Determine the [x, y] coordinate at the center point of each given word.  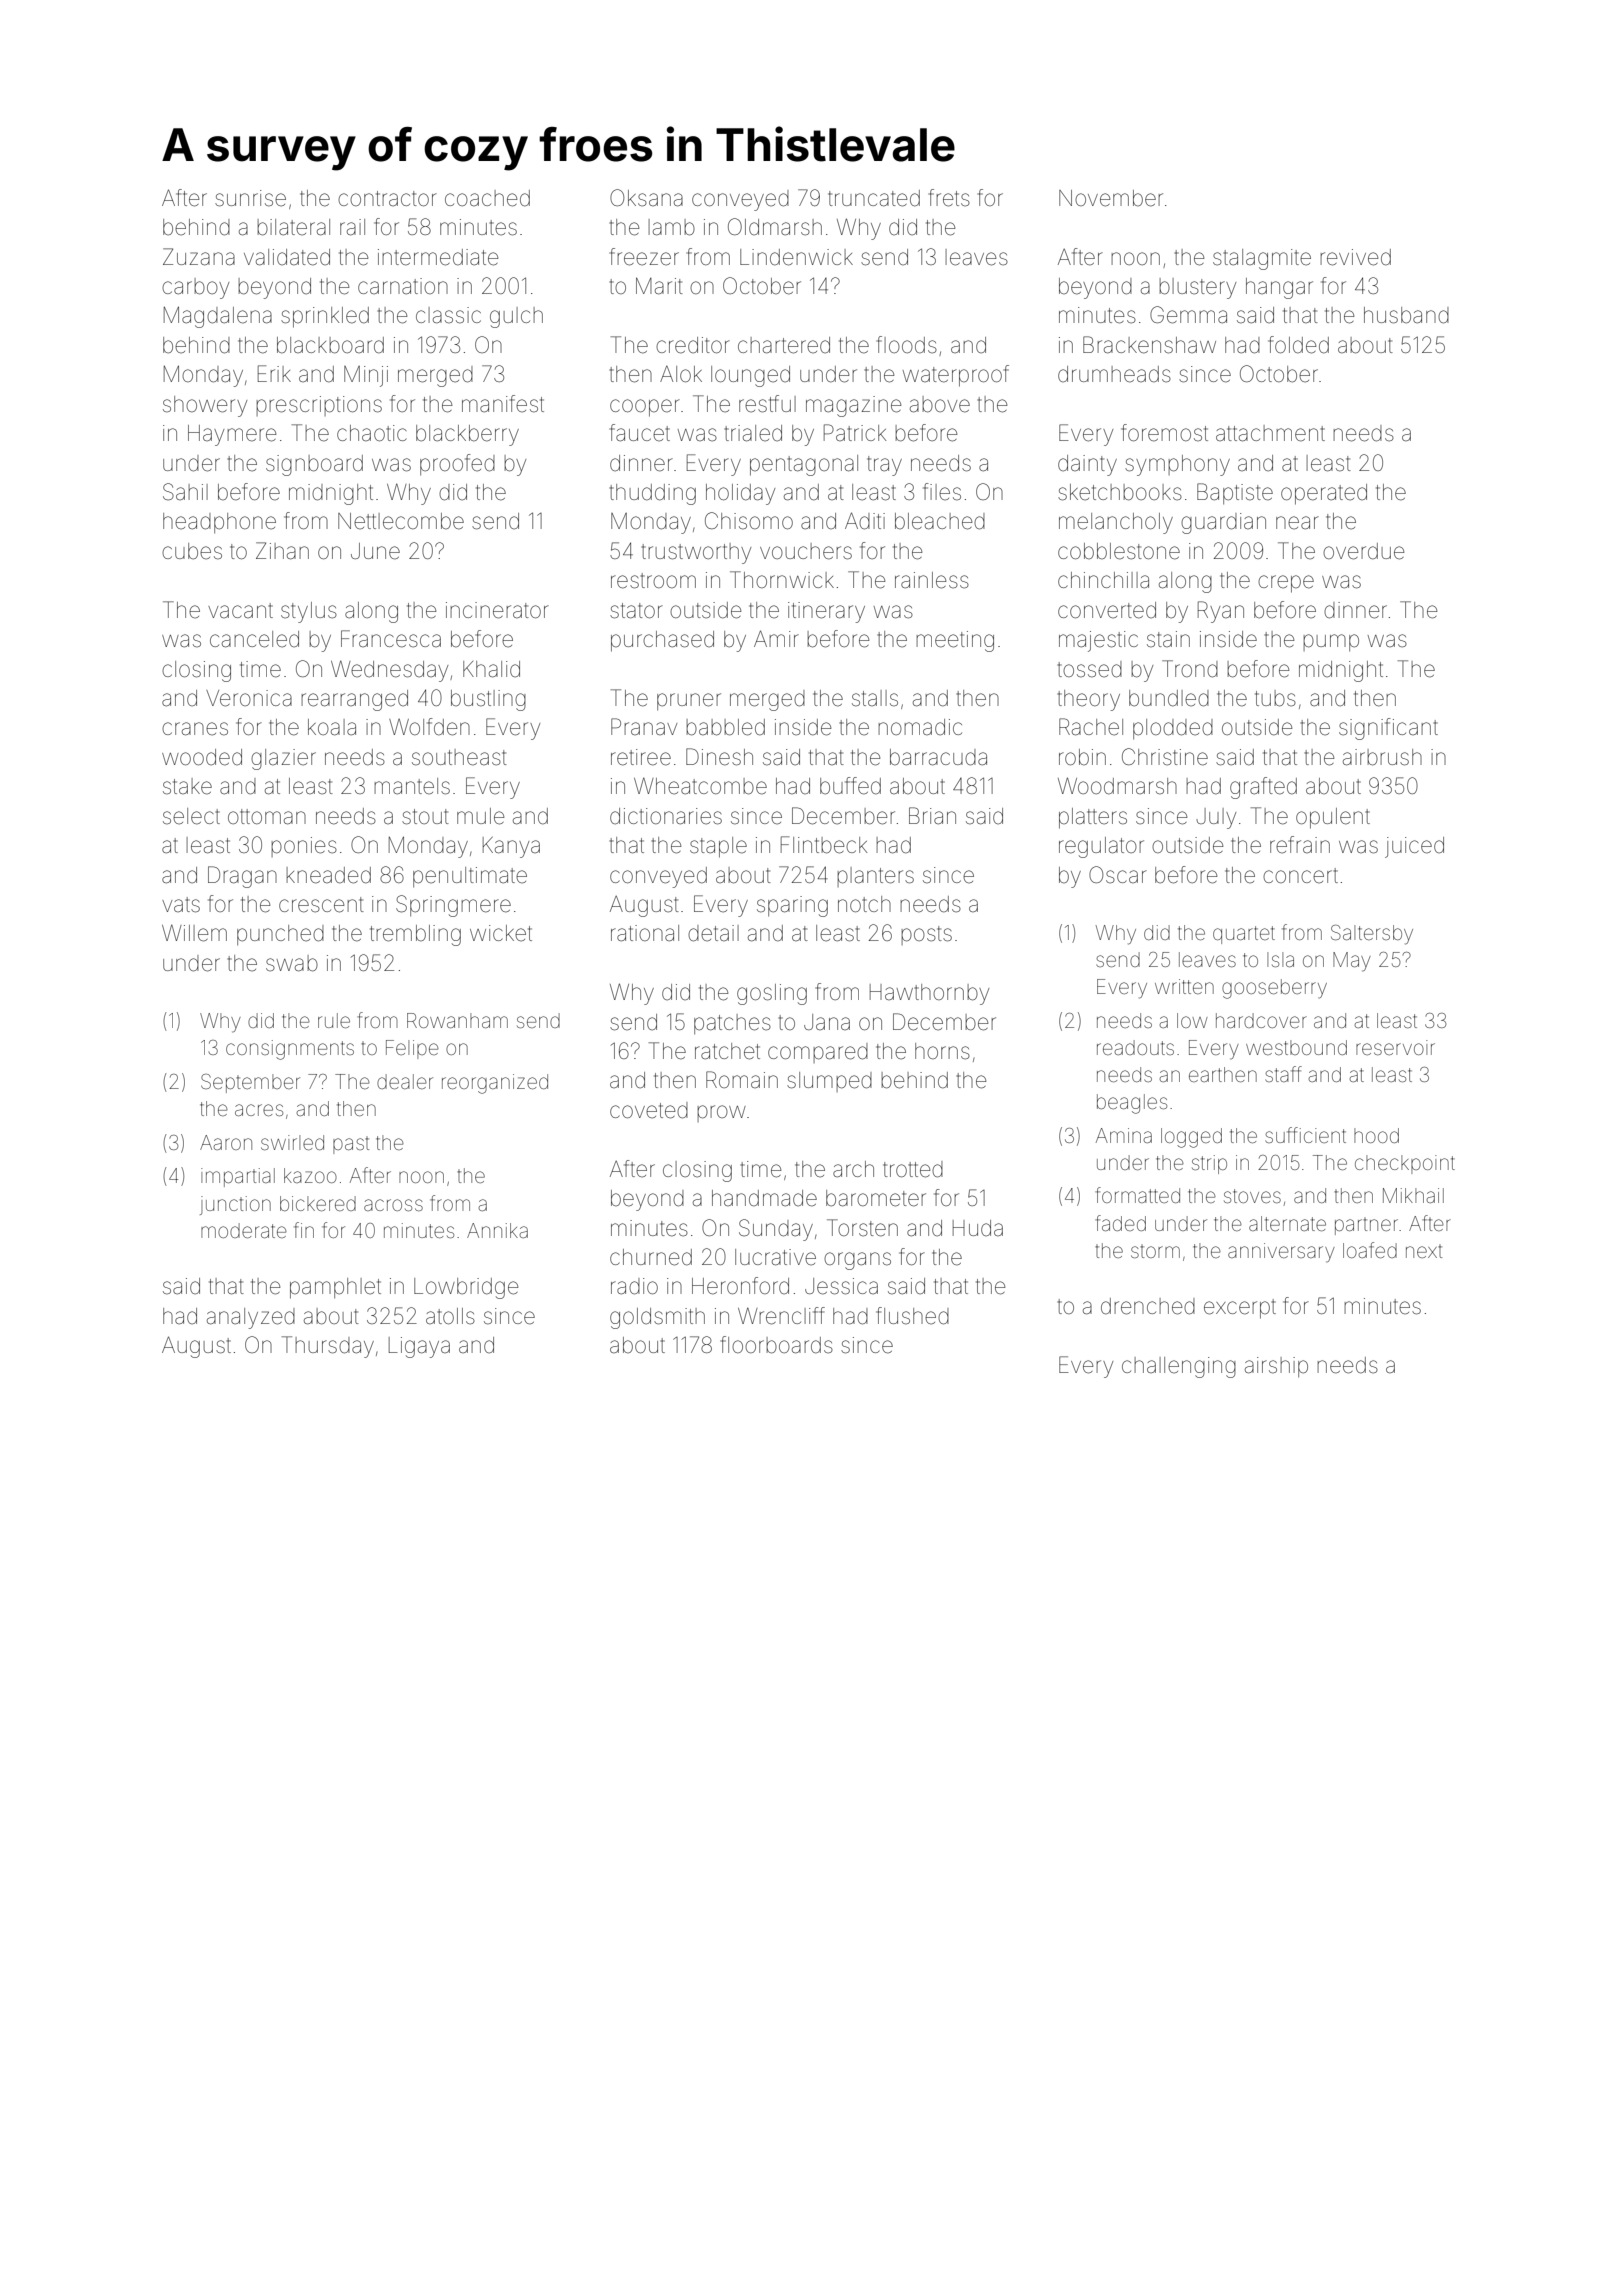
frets [949, 198]
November [1111, 198]
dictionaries [666, 816]
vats [181, 905]
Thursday [328, 1347]
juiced [1414, 847]
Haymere [232, 435]
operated [1324, 494]
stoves [1252, 1196]
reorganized [495, 1084]
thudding [653, 494]
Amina [1124, 1135]
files [942, 492]
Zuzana [199, 257]
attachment [1270, 433]
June [375, 551]
